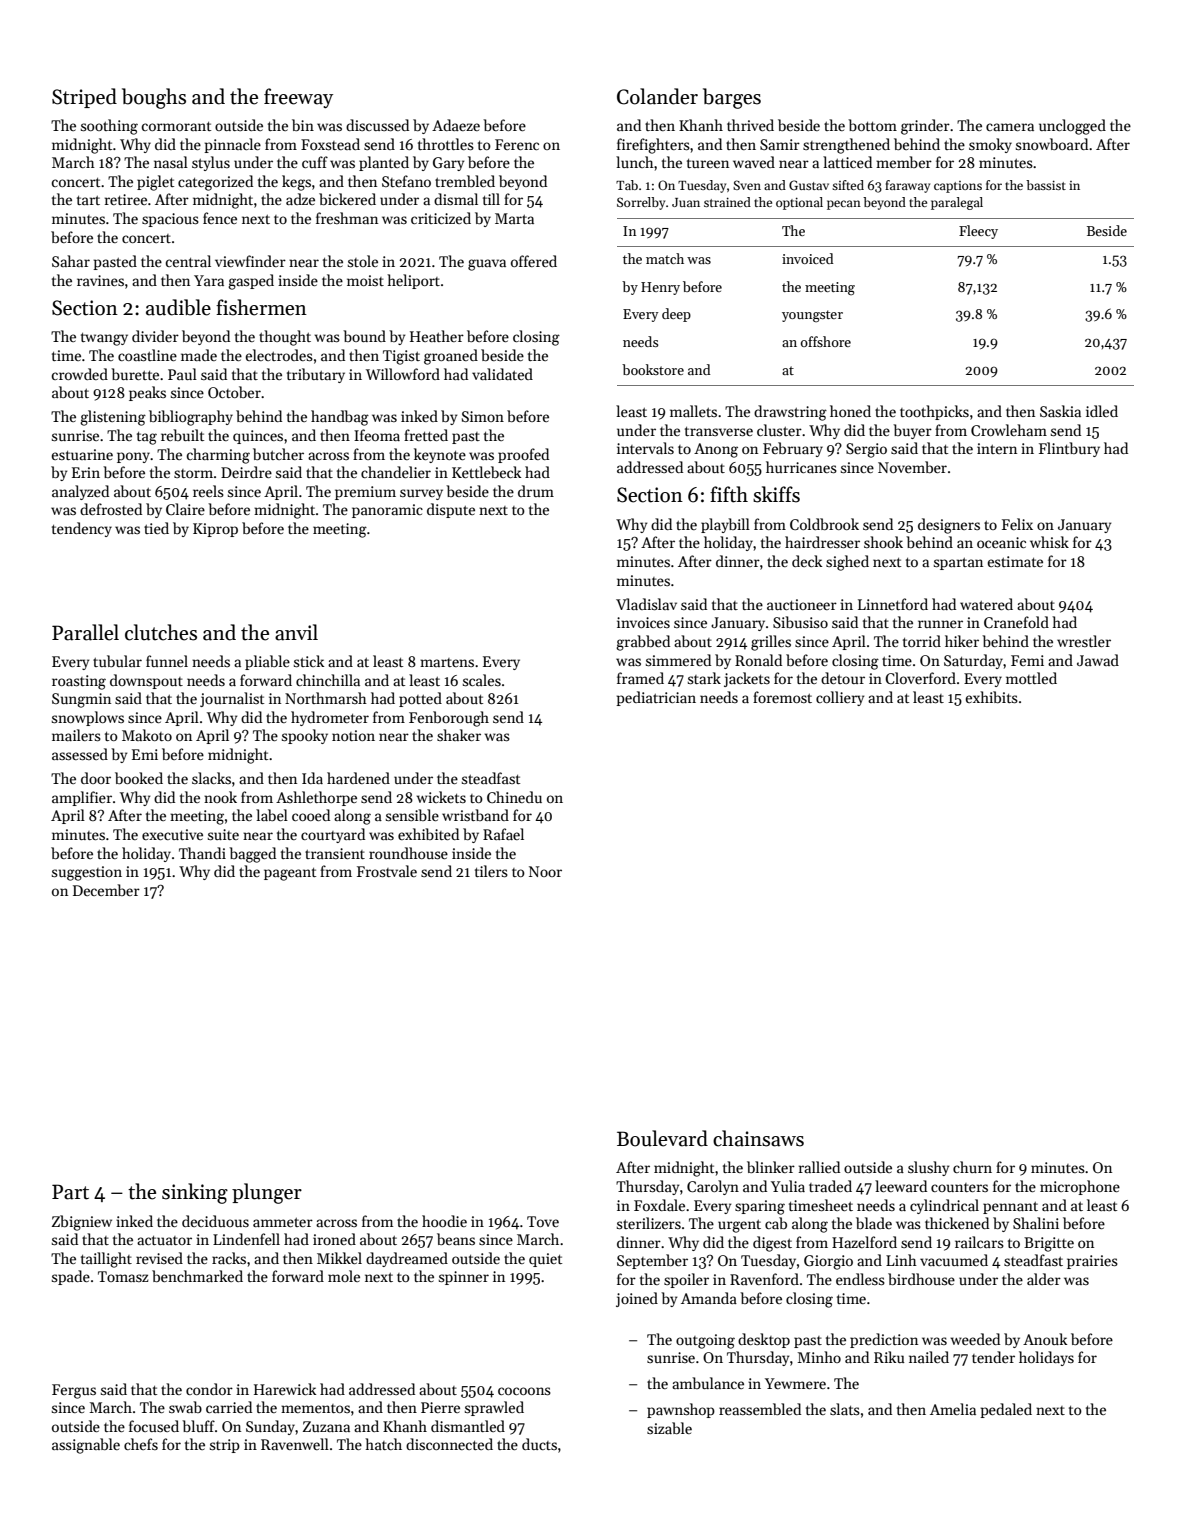 The width and height of the document is (1185, 1534). What do you see at coordinates (1102, 411) in the document?
I see `idled` at bounding box center [1102, 411].
